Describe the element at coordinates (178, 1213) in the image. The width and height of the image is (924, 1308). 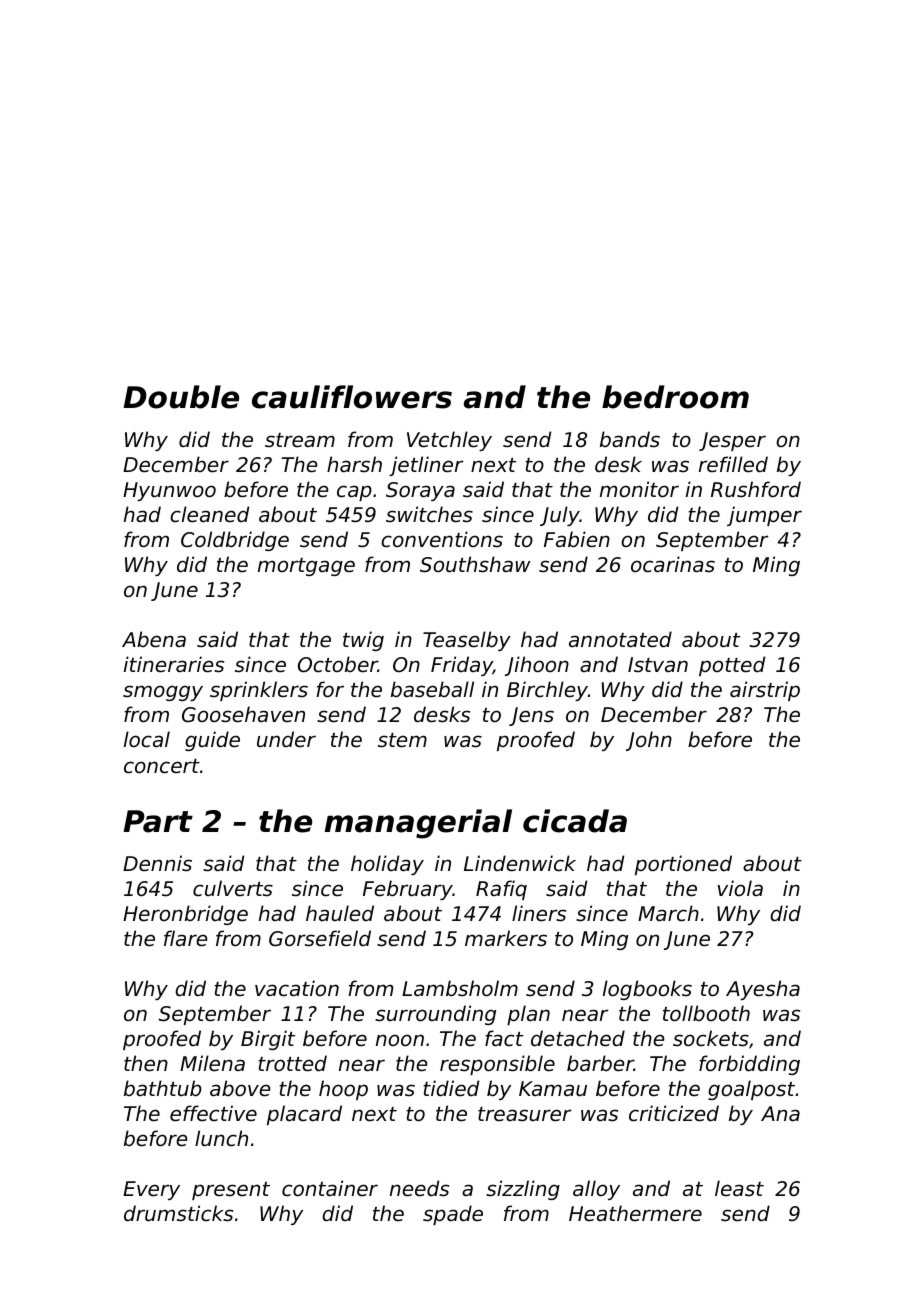
I see `drumsticks` at that location.
